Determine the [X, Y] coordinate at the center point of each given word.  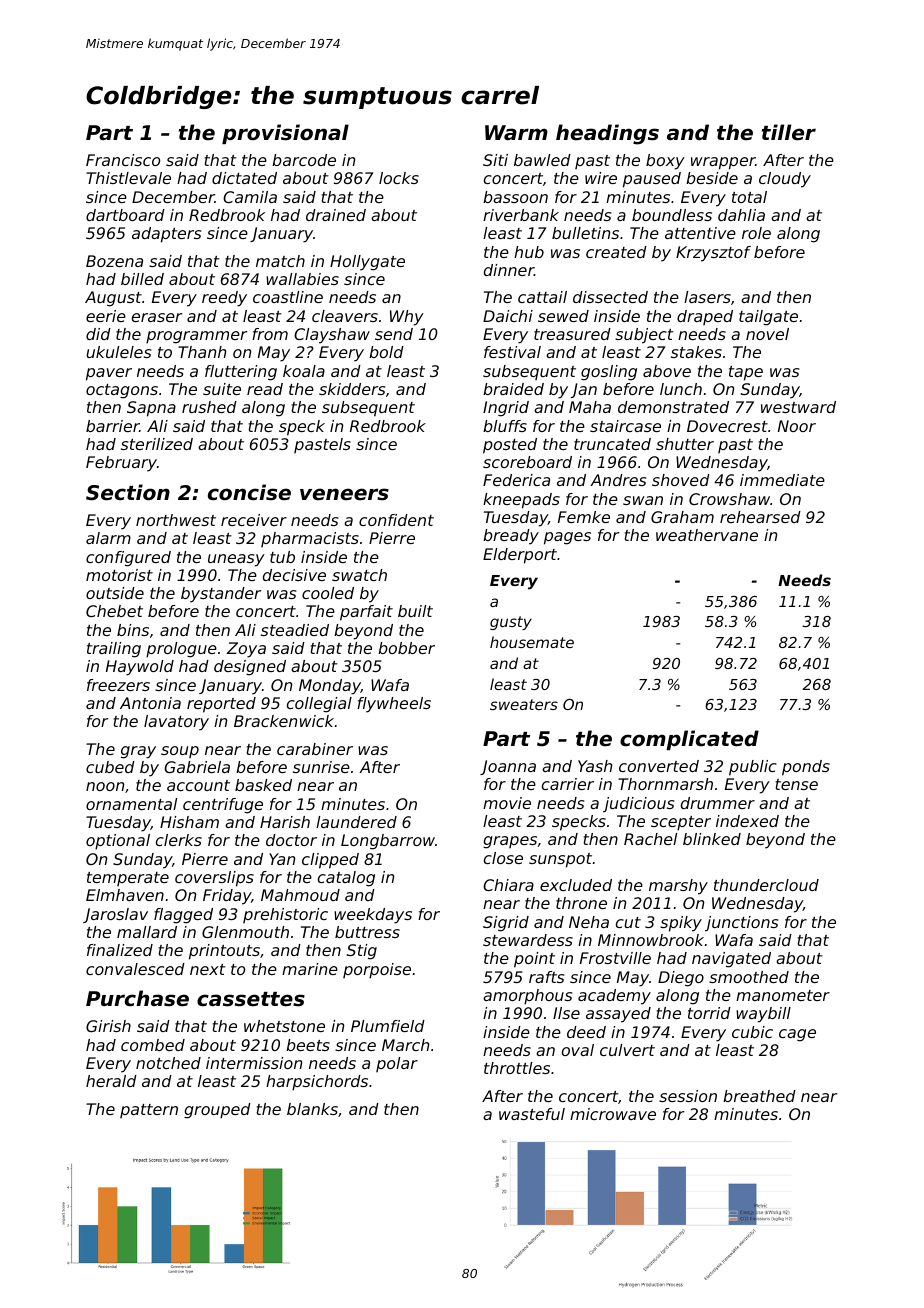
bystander [221, 595]
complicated [689, 740]
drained [336, 215]
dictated [244, 178]
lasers [707, 297]
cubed [110, 767]
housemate [532, 642]
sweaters [524, 704]
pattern [149, 1111]
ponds [806, 768]
